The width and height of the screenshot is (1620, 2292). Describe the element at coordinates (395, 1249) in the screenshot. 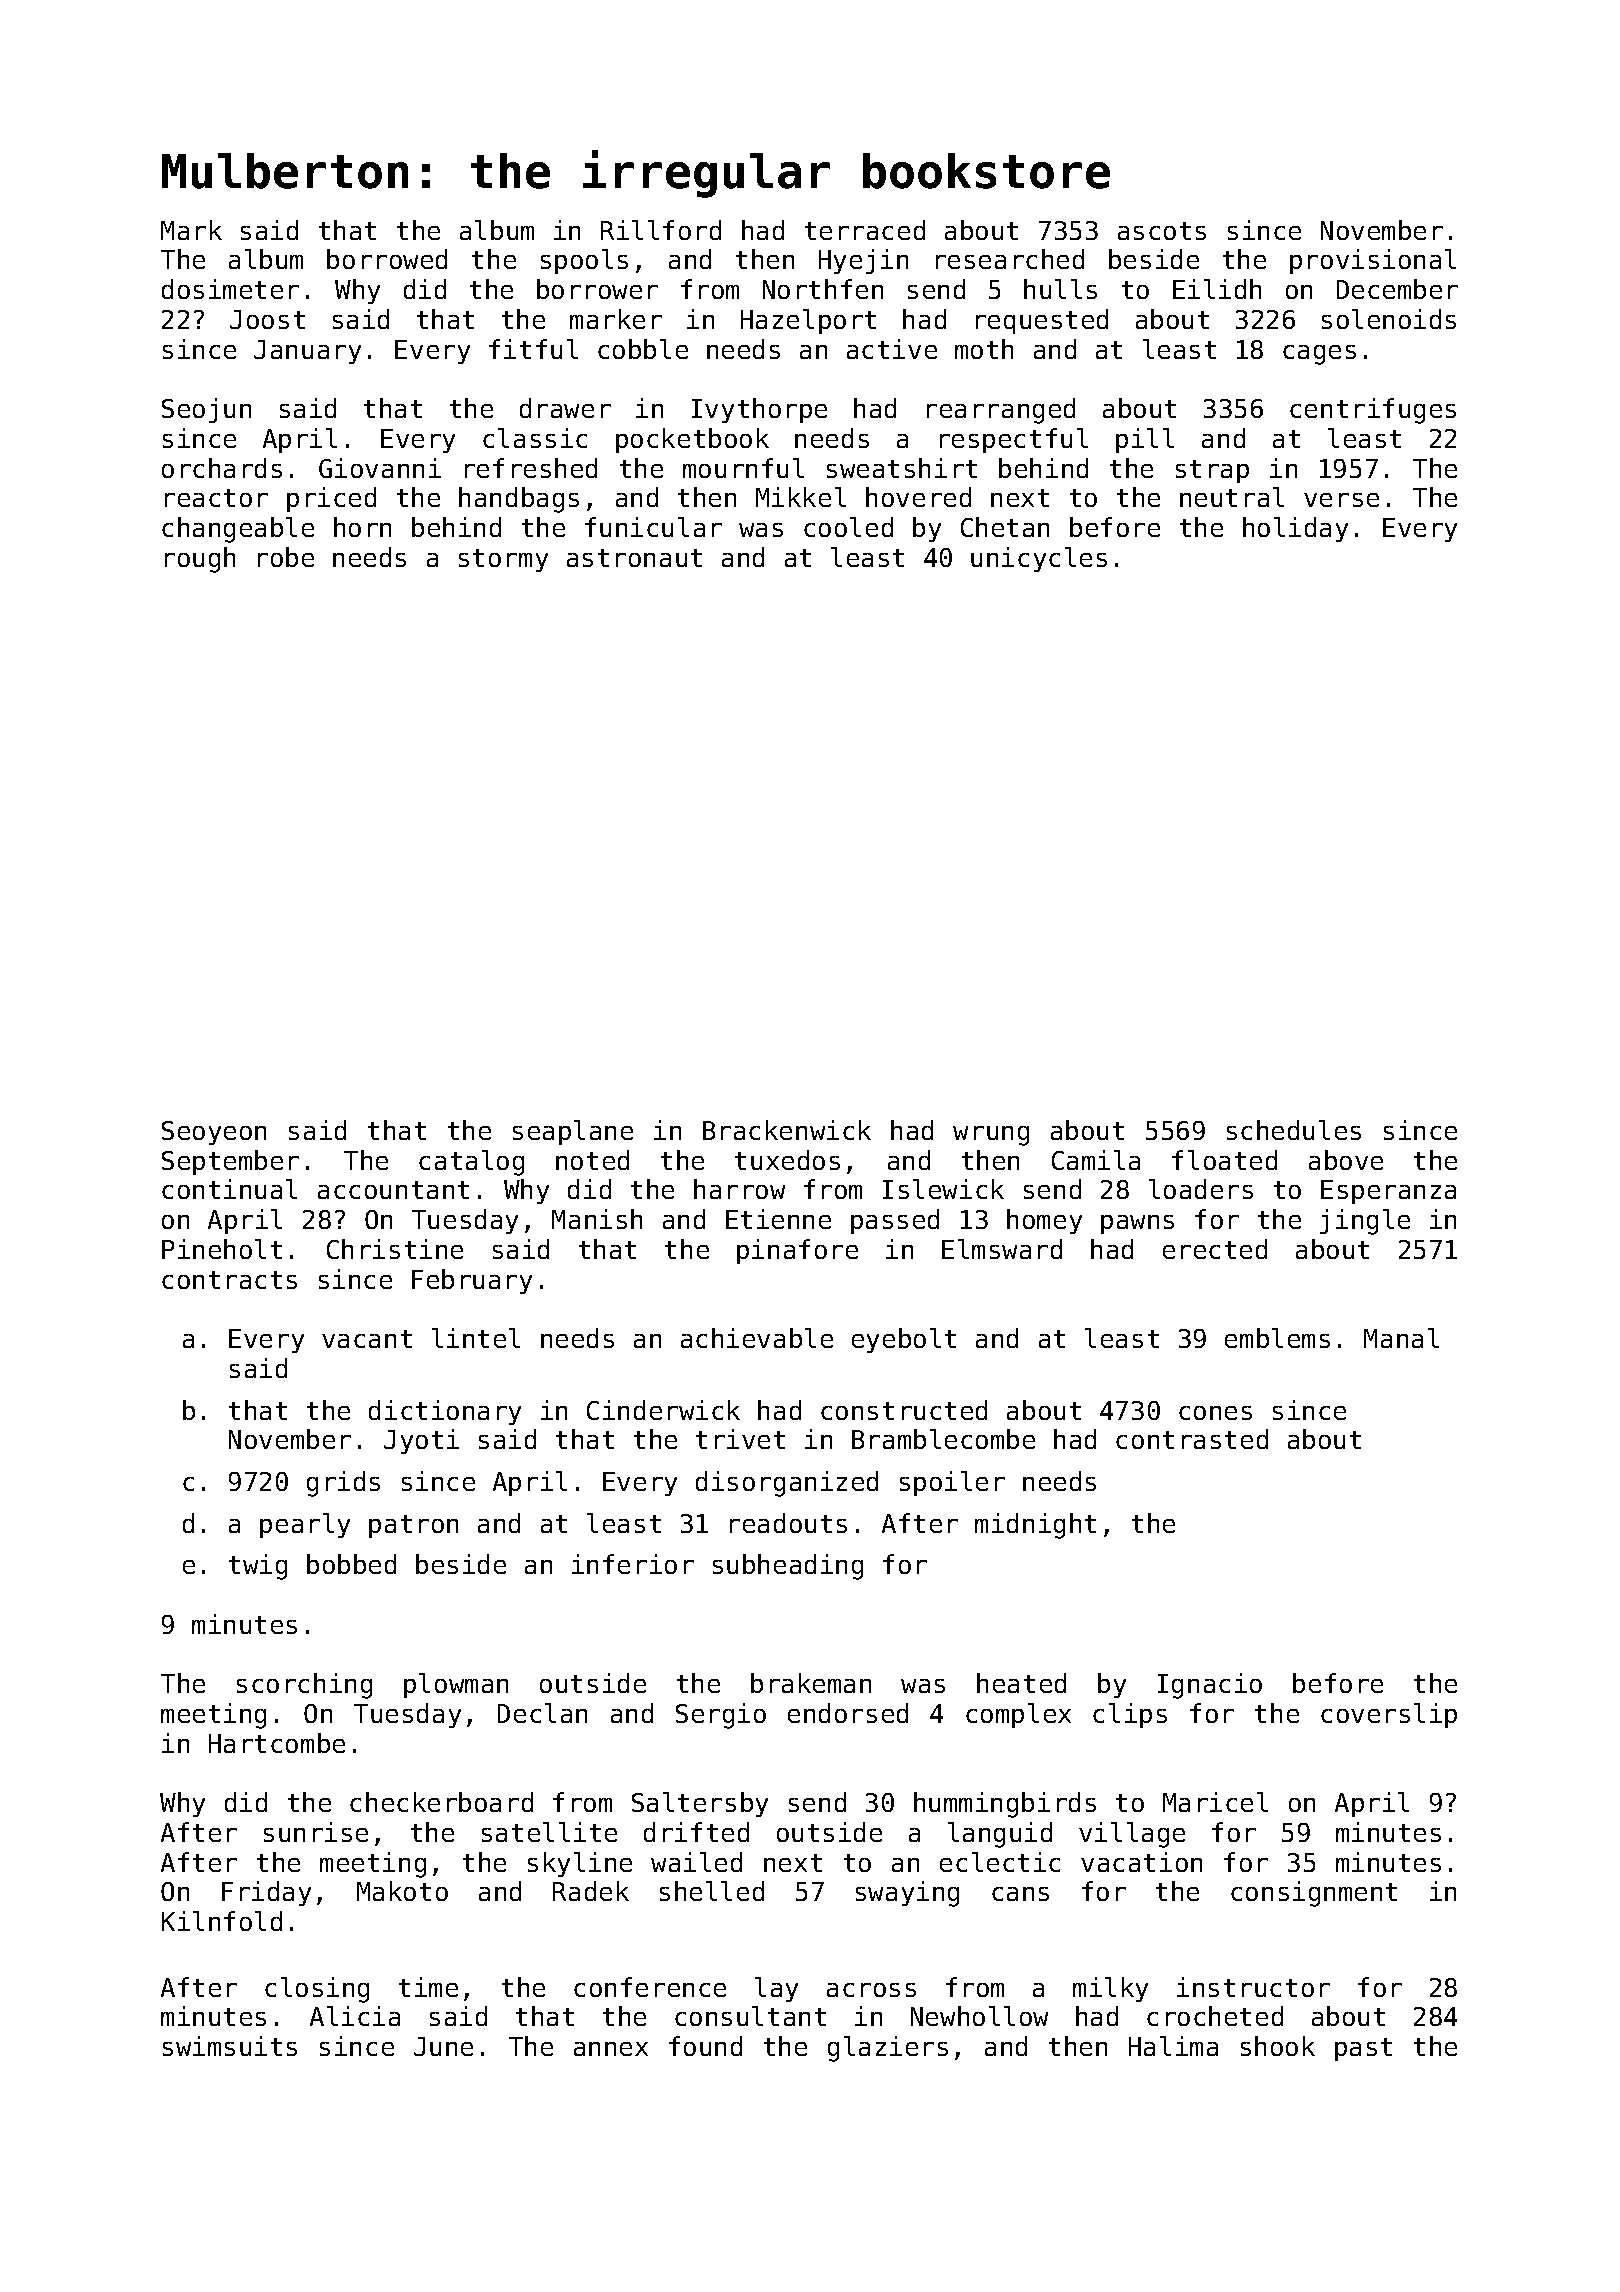

I see `Christine` at that location.
